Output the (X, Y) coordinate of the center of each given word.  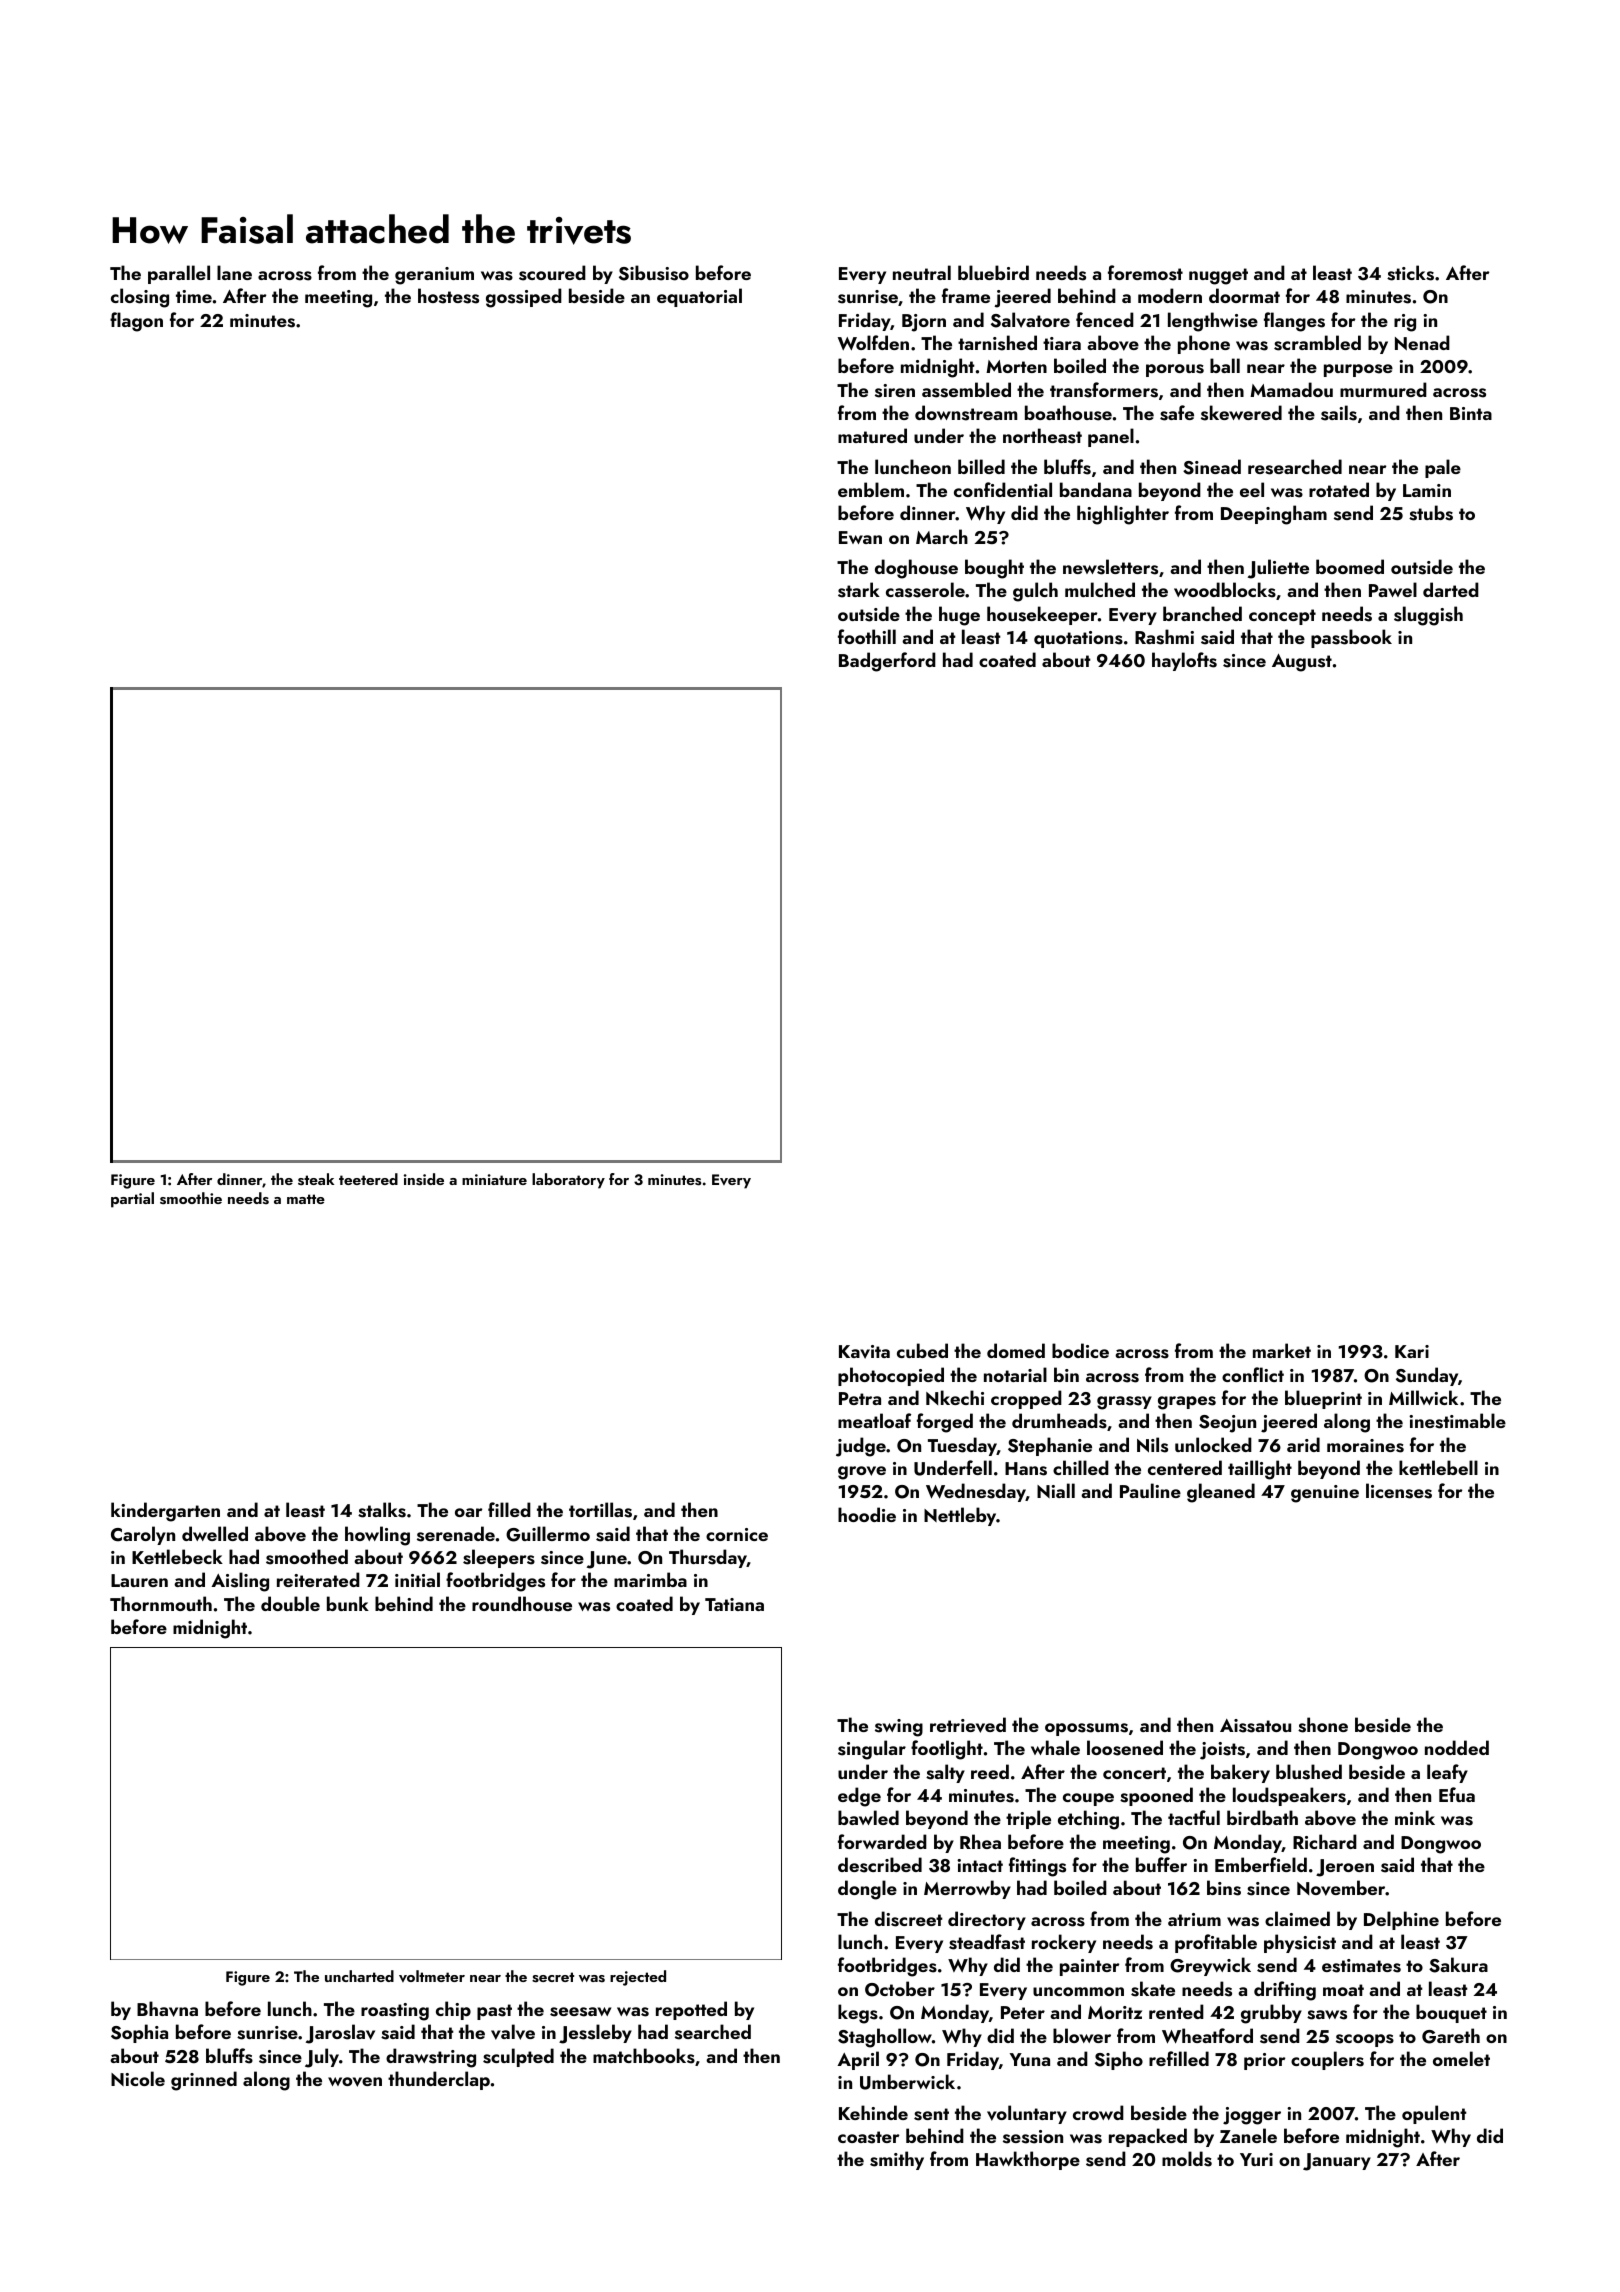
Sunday (1427, 1376)
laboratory (568, 1181)
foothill (867, 636)
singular (872, 1750)
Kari (1412, 1351)
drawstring (431, 2058)
